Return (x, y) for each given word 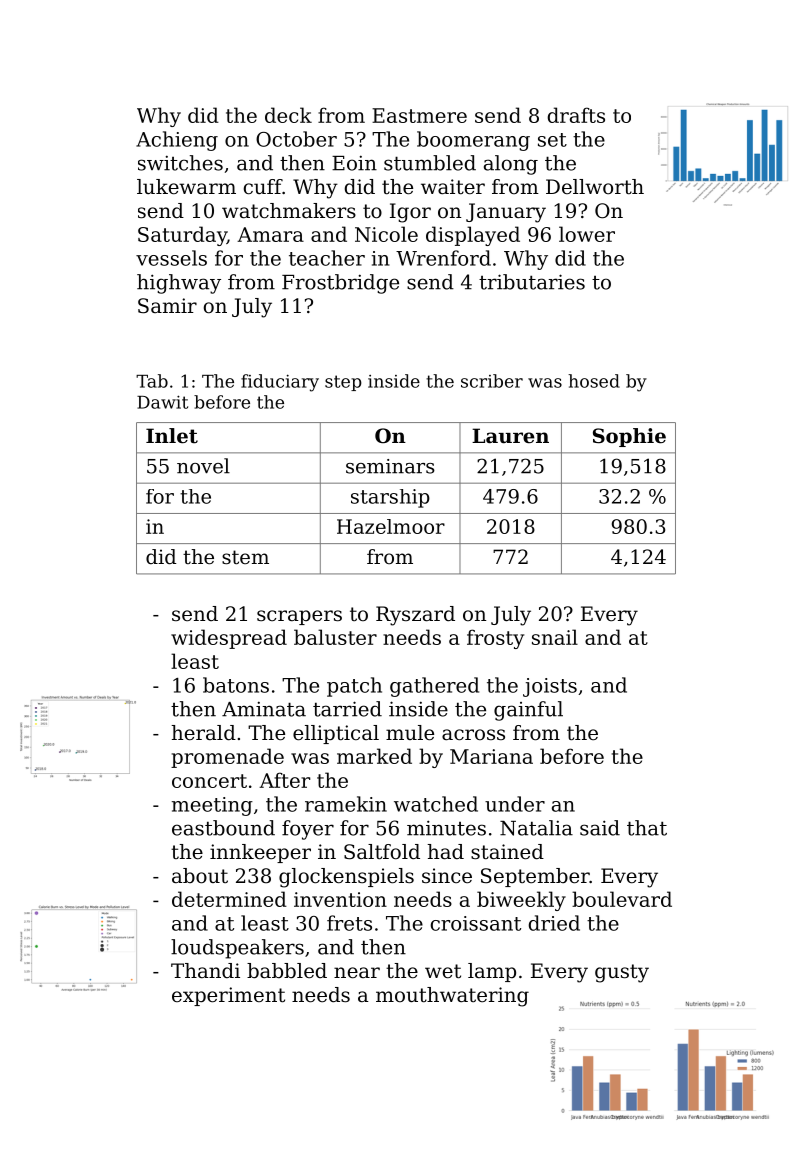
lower (587, 234)
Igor (410, 213)
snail (555, 637)
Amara (270, 234)
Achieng (177, 141)
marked (374, 756)
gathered (434, 687)
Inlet (172, 436)
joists (550, 687)
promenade (227, 758)
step (343, 383)
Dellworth (595, 187)
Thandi (205, 970)
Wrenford (443, 258)
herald (203, 733)
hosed (594, 381)
